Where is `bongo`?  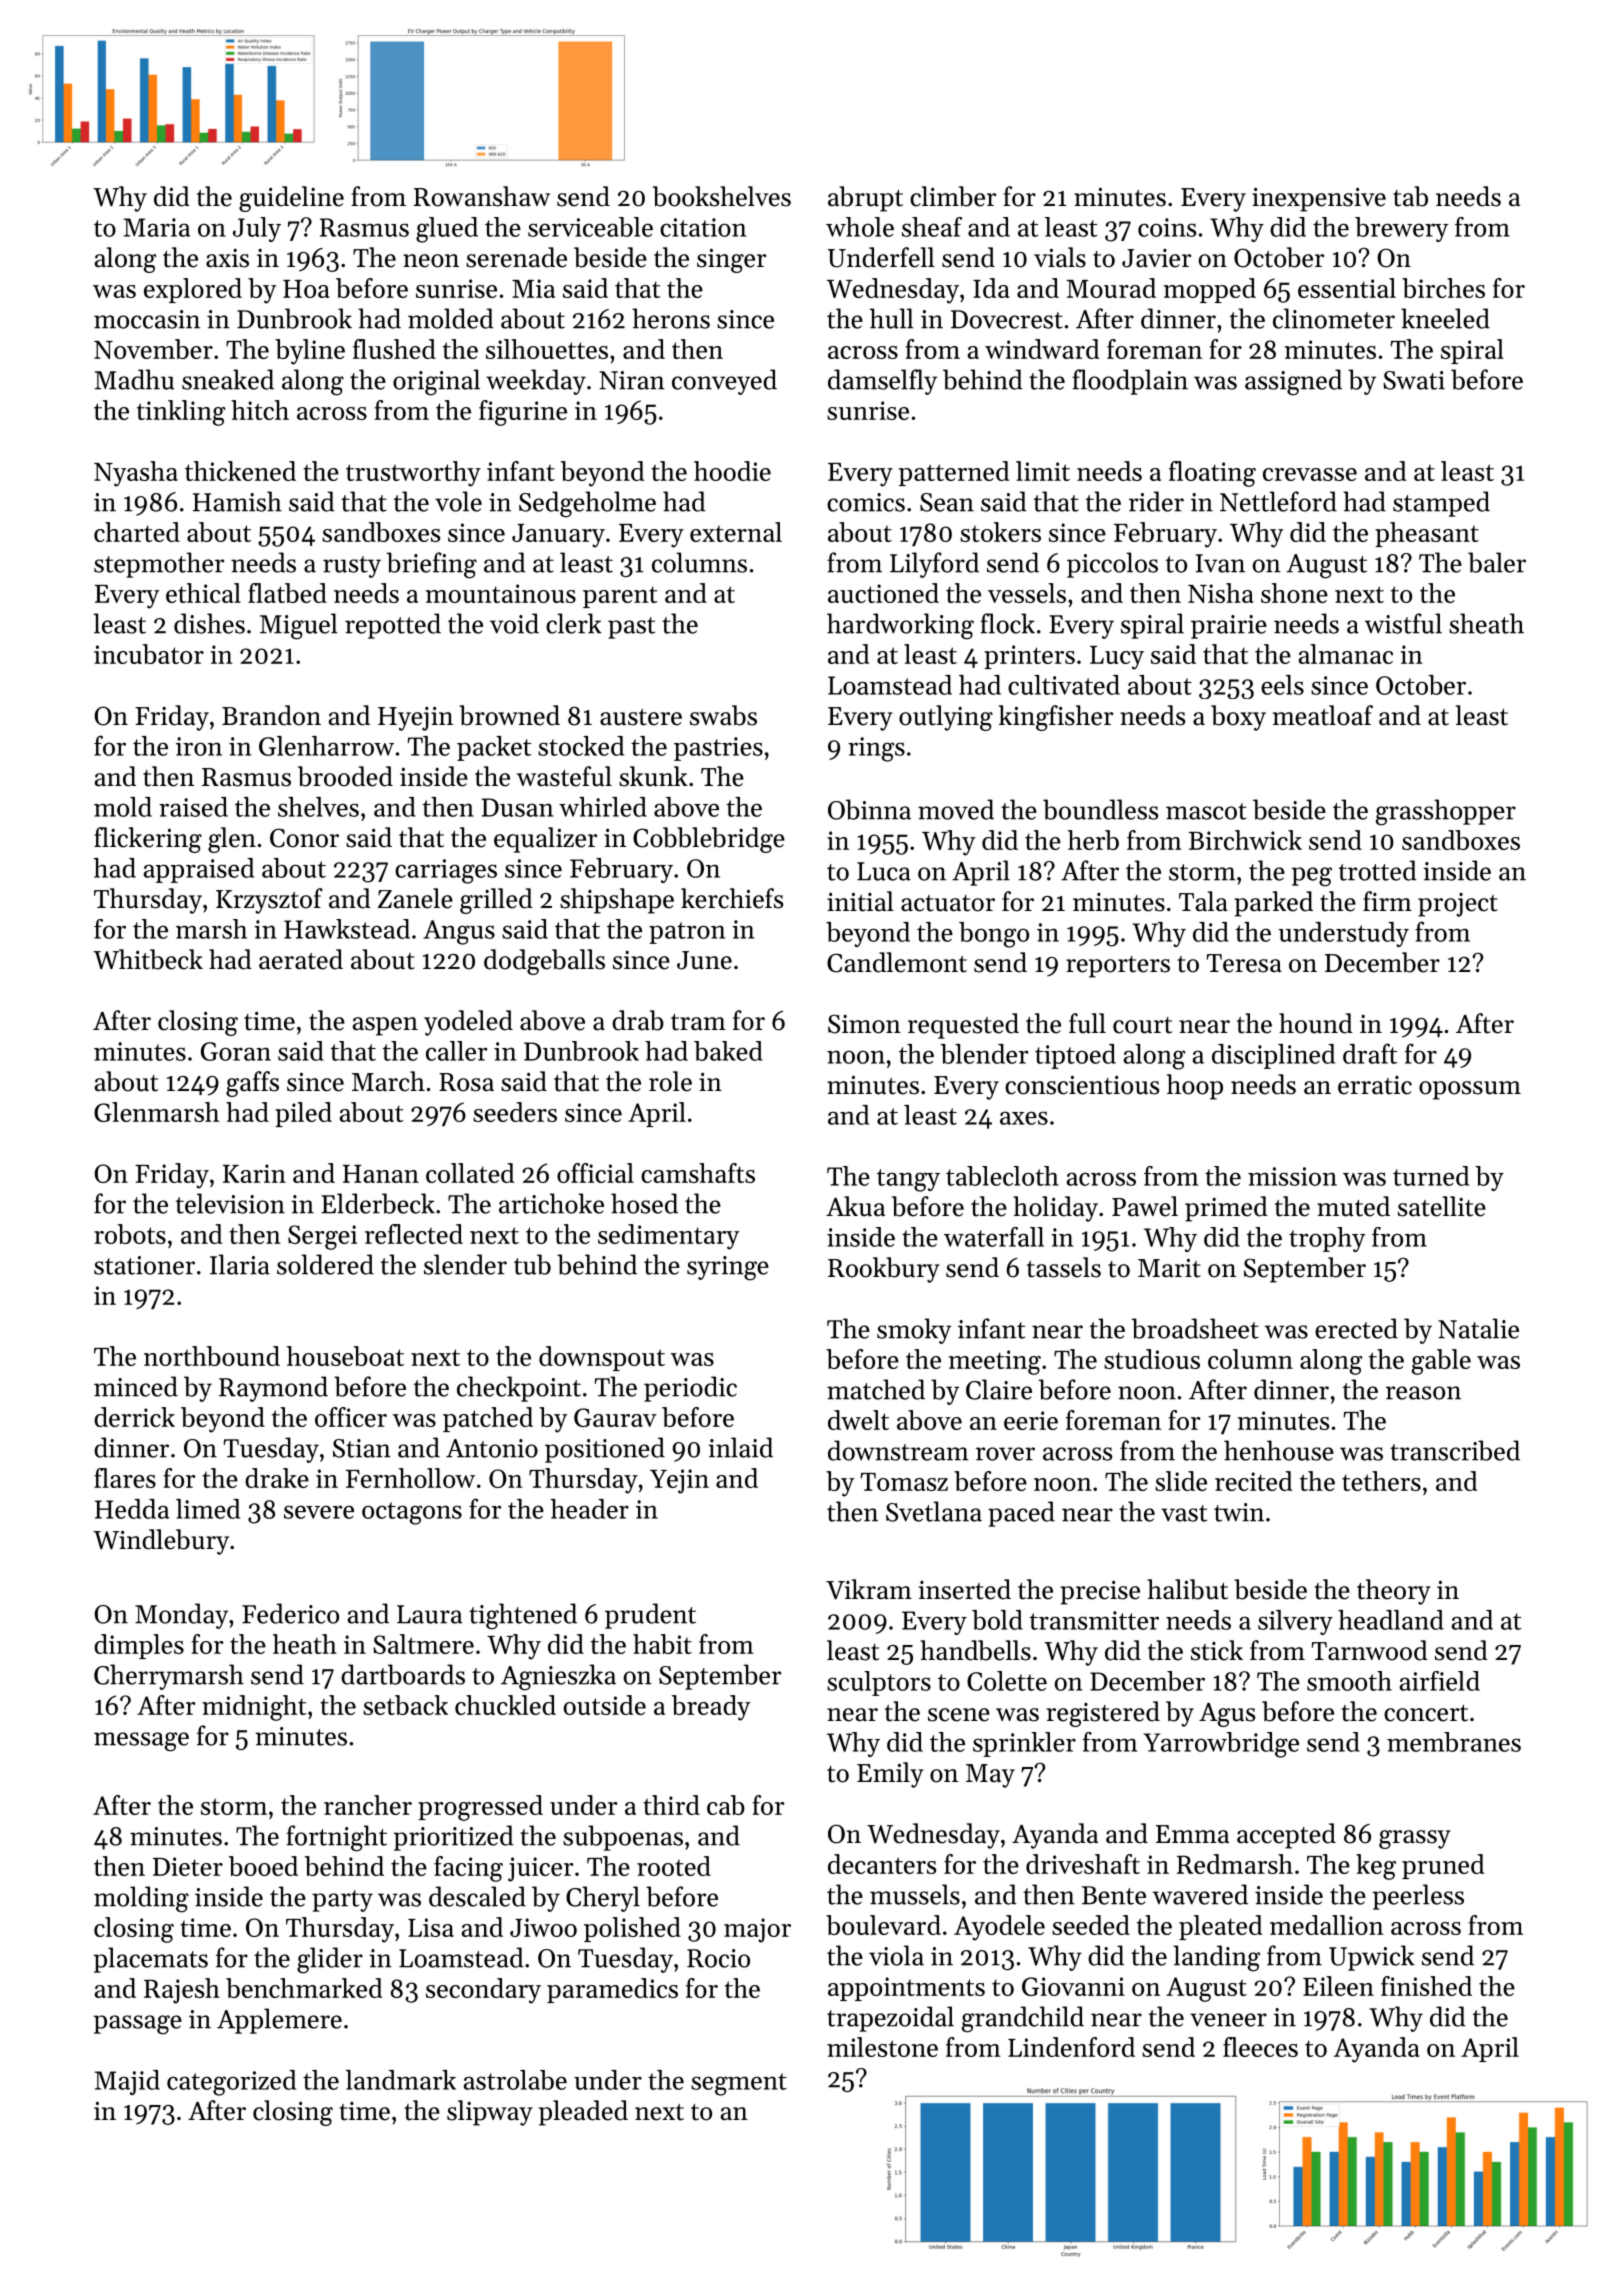
bongo is located at coordinates (994, 935).
